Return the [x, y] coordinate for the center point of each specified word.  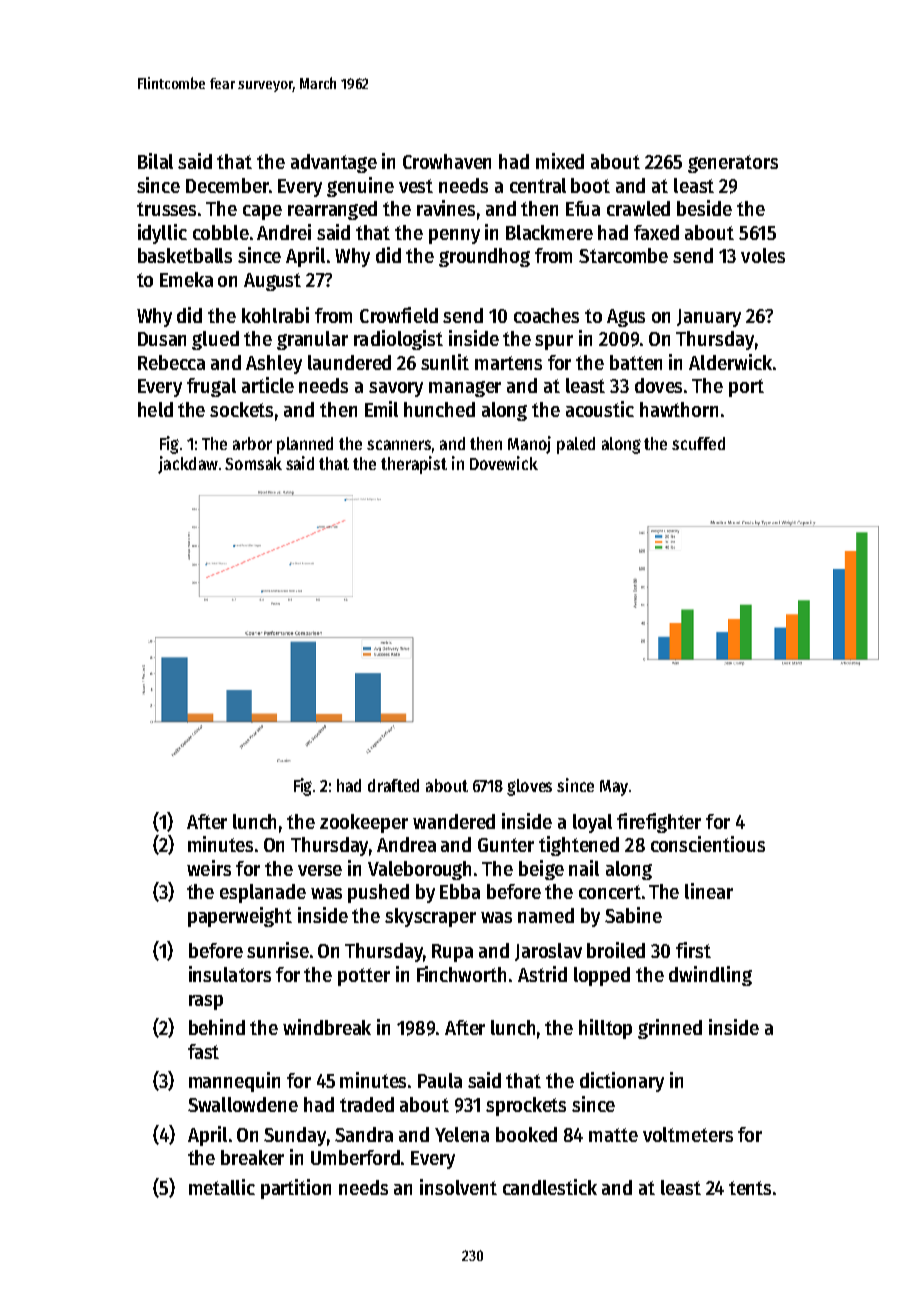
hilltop [605, 1029]
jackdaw [188, 465]
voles [763, 255]
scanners [399, 445]
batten [636, 362]
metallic [222, 1187]
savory [396, 389]
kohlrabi [275, 315]
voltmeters [688, 1134]
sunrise [278, 950]
